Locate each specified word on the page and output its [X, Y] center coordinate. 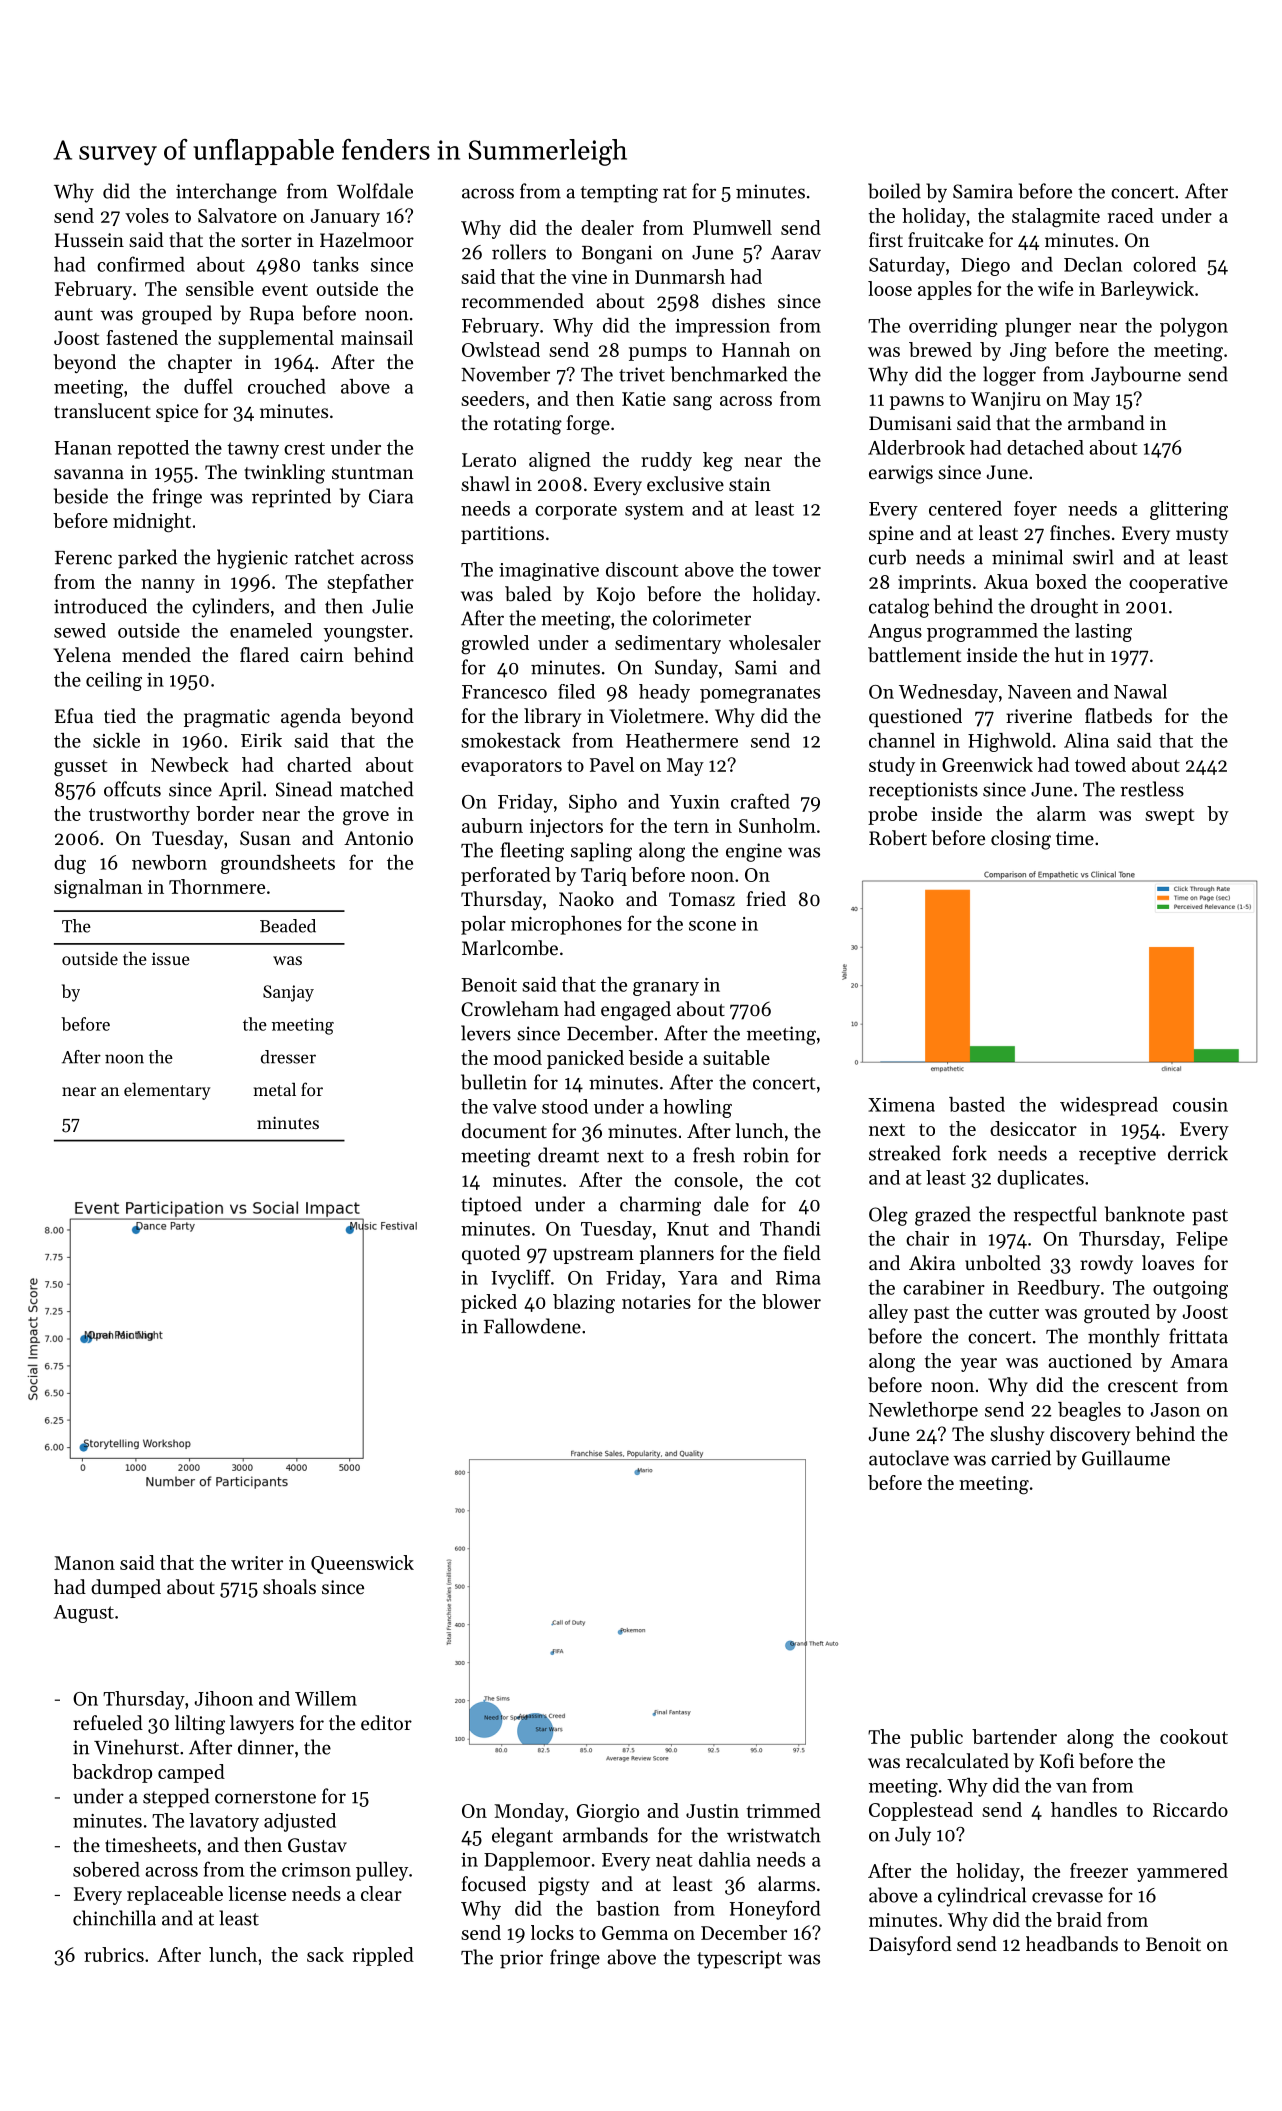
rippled [383, 1956]
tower [796, 570]
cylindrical [982, 1897]
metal [275, 1089]
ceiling [114, 681]
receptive [1117, 1155]
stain [750, 484]
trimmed [784, 1810]
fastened [142, 337]
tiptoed [491, 1206]
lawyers [262, 1724]
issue [171, 959]
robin [766, 1155]
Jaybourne [1136, 376]
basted [977, 1104]
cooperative [1178, 584]
